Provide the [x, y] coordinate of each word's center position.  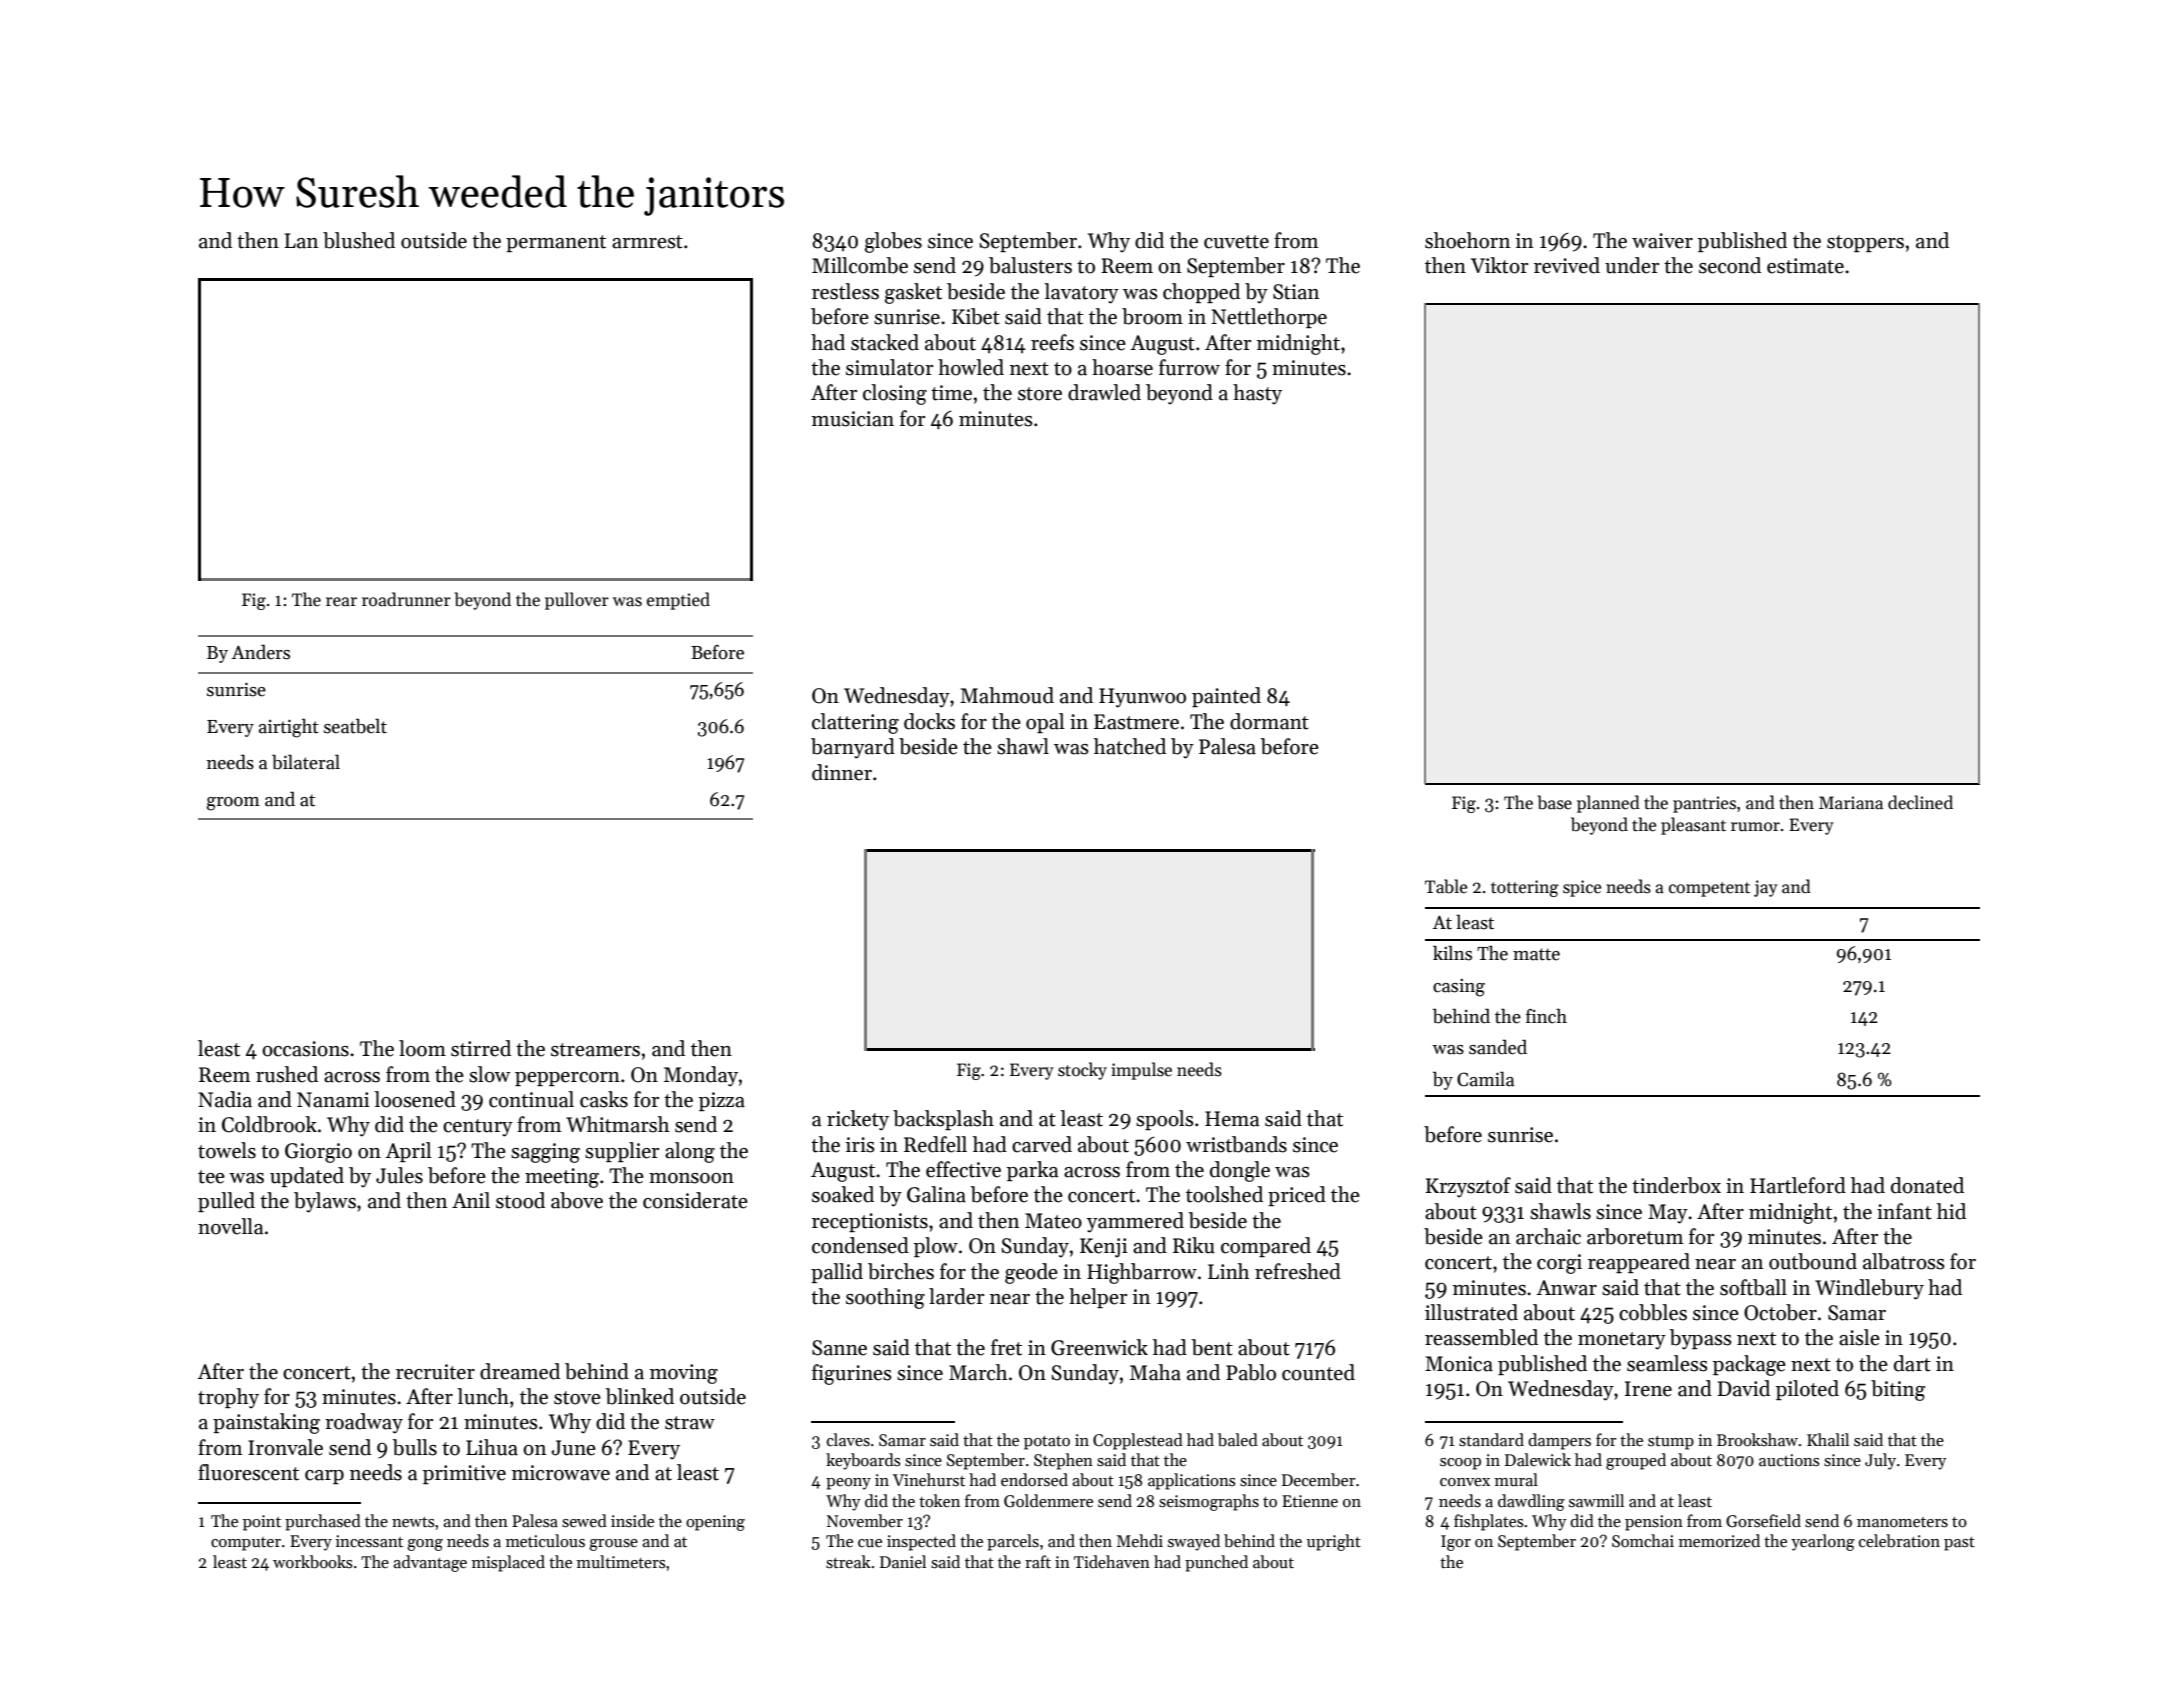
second [1730, 265]
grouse [613, 1545]
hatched [1130, 746]
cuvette [1236, 242]
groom [233, 804]
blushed [359, 240]
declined [1920, 802]
